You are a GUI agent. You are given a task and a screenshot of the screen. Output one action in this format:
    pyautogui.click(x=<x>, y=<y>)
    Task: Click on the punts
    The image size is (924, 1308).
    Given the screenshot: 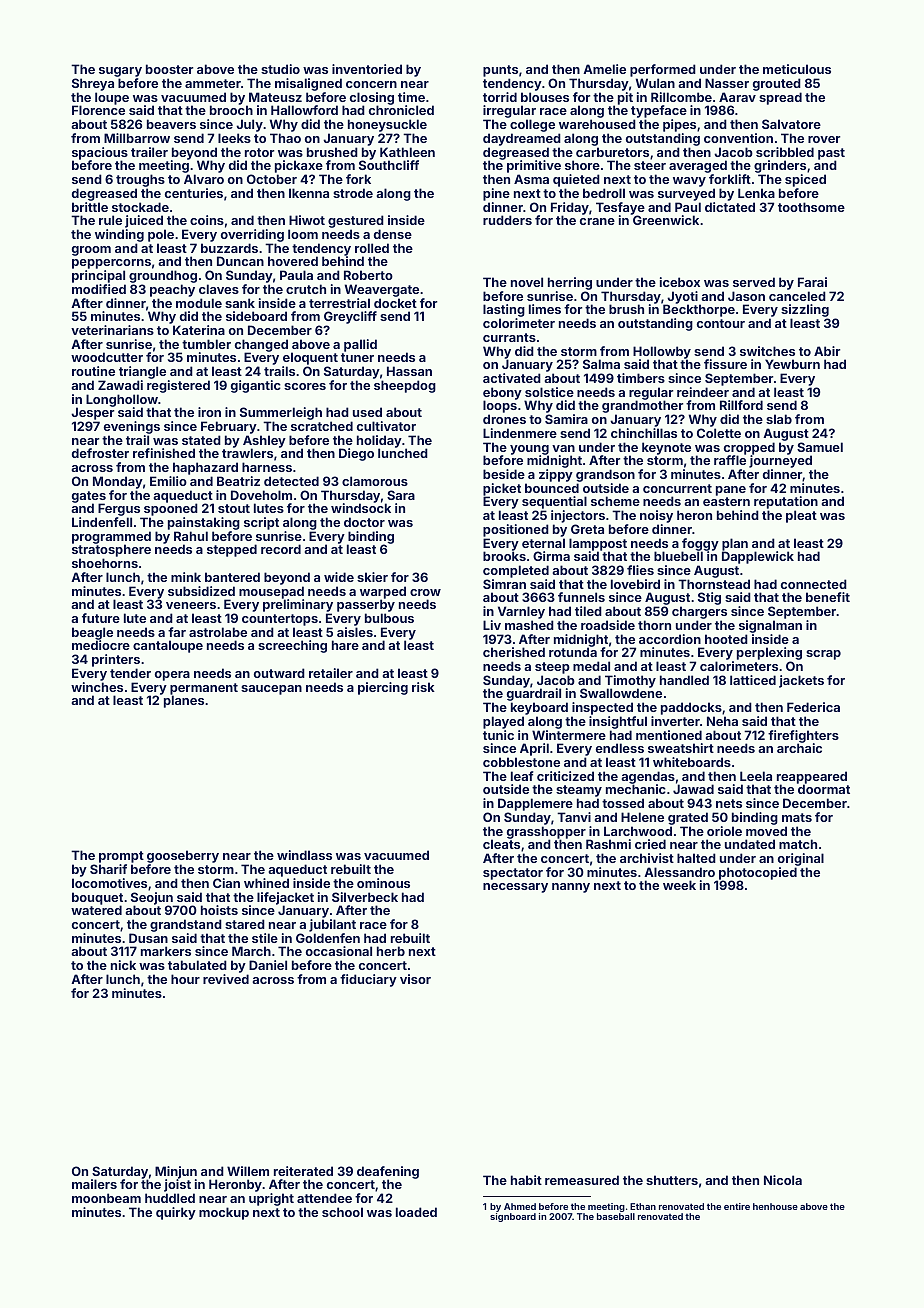 What is the action you would take?
    pyautogui.click(x=500, y=71)
